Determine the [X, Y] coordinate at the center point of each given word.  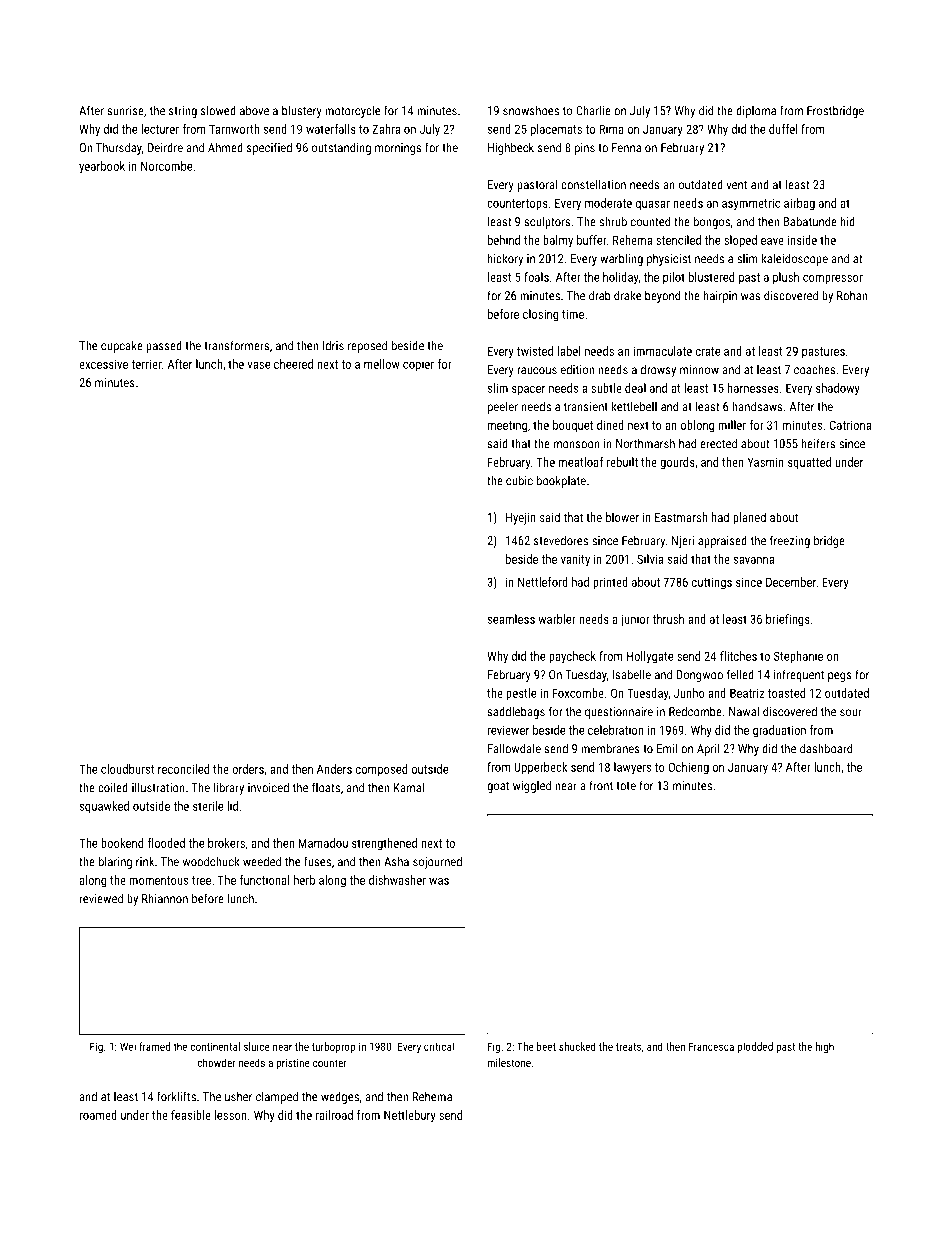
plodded [755, 1047]
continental [215, 1046]
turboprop [333, 1047]
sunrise [125, 111]
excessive [103, 364]
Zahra [386, 129]
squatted [809, 463]
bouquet [573, 426]
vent [737, 185]
